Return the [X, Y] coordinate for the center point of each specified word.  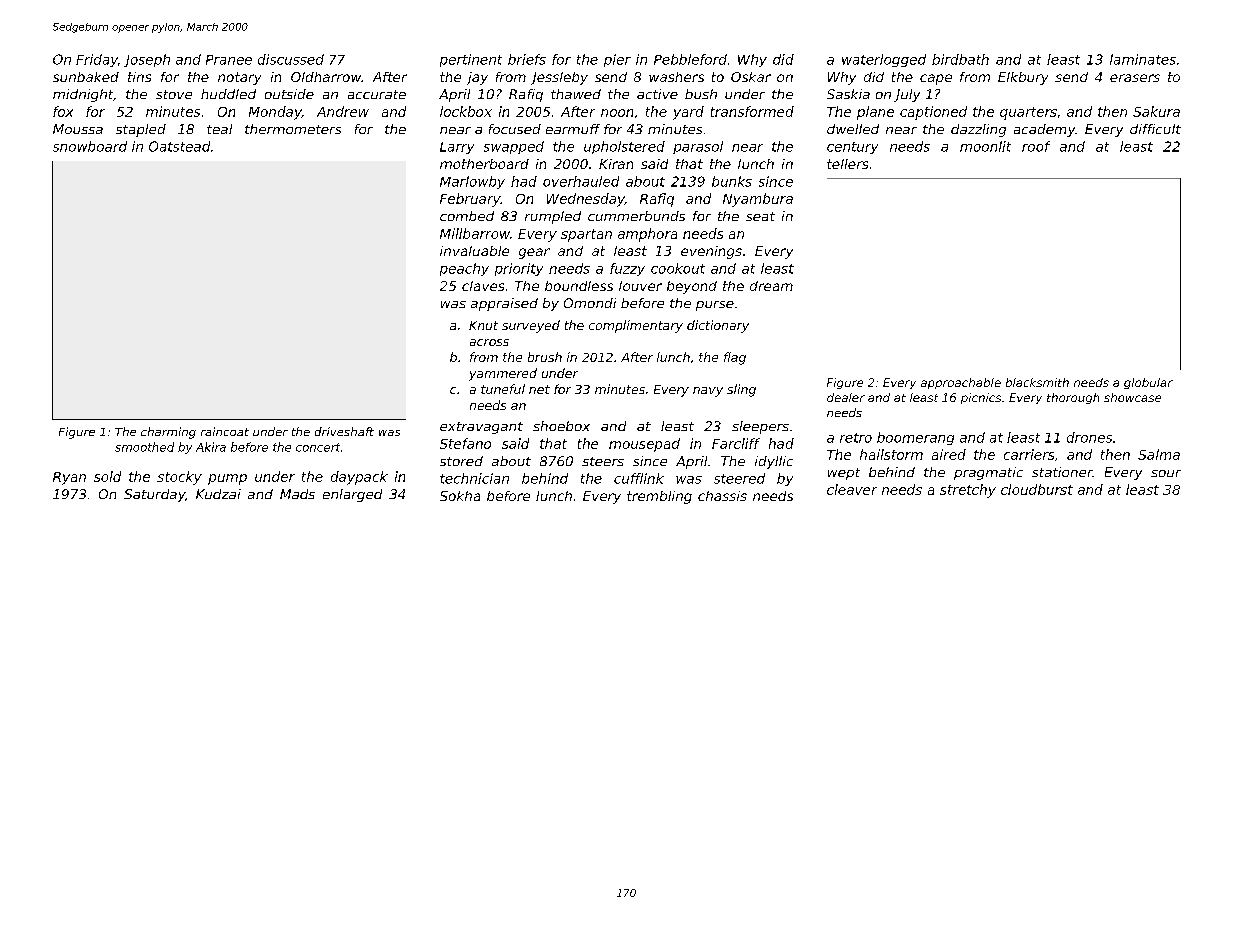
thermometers [293, 129]
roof [1036, 146]
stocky [179, 478]
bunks [732, 181]
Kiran [616, 164]
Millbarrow [475, 233]
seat [760, 216]
